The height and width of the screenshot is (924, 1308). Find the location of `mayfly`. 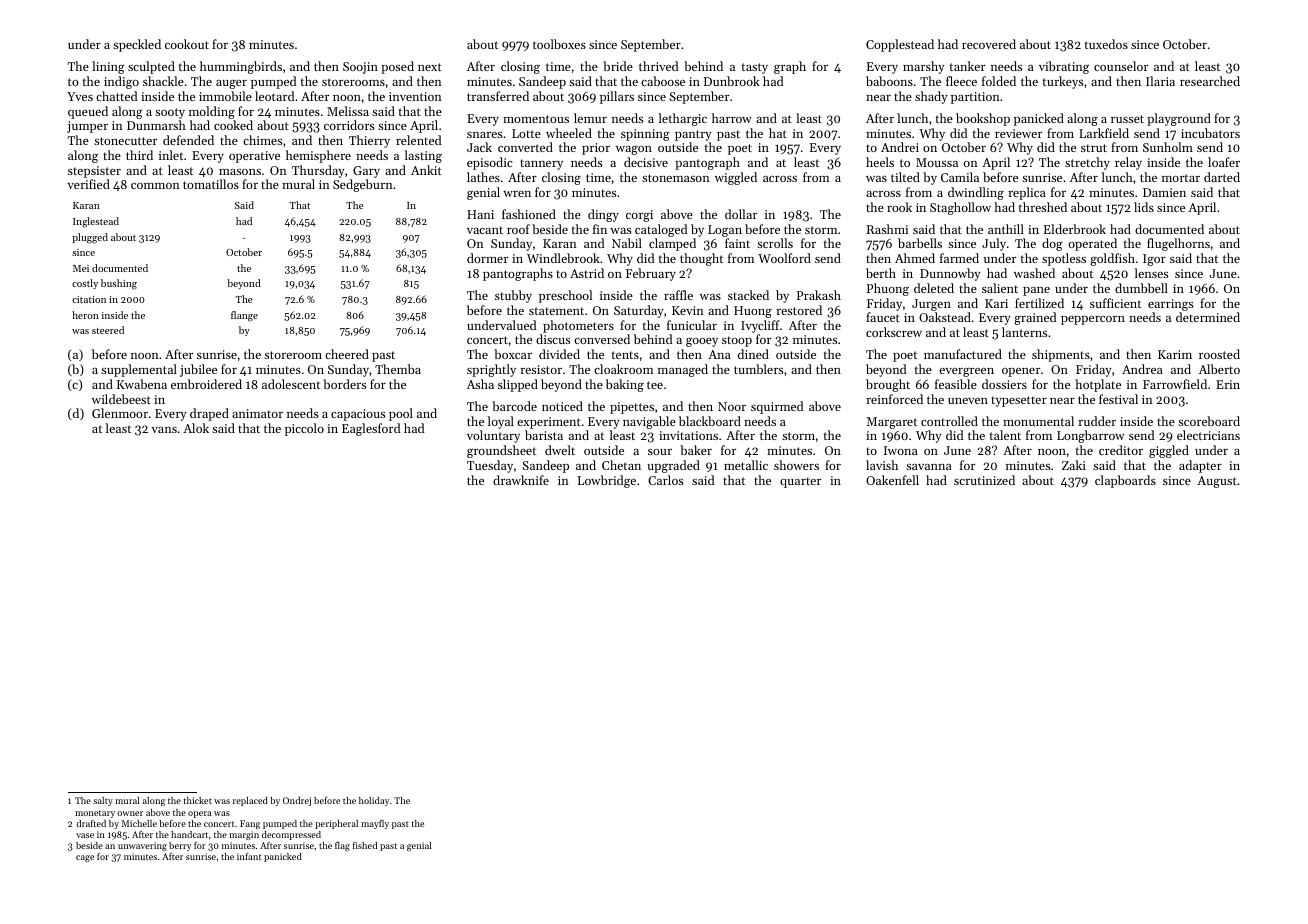

mayfly is located at coordinates (375, 824).
